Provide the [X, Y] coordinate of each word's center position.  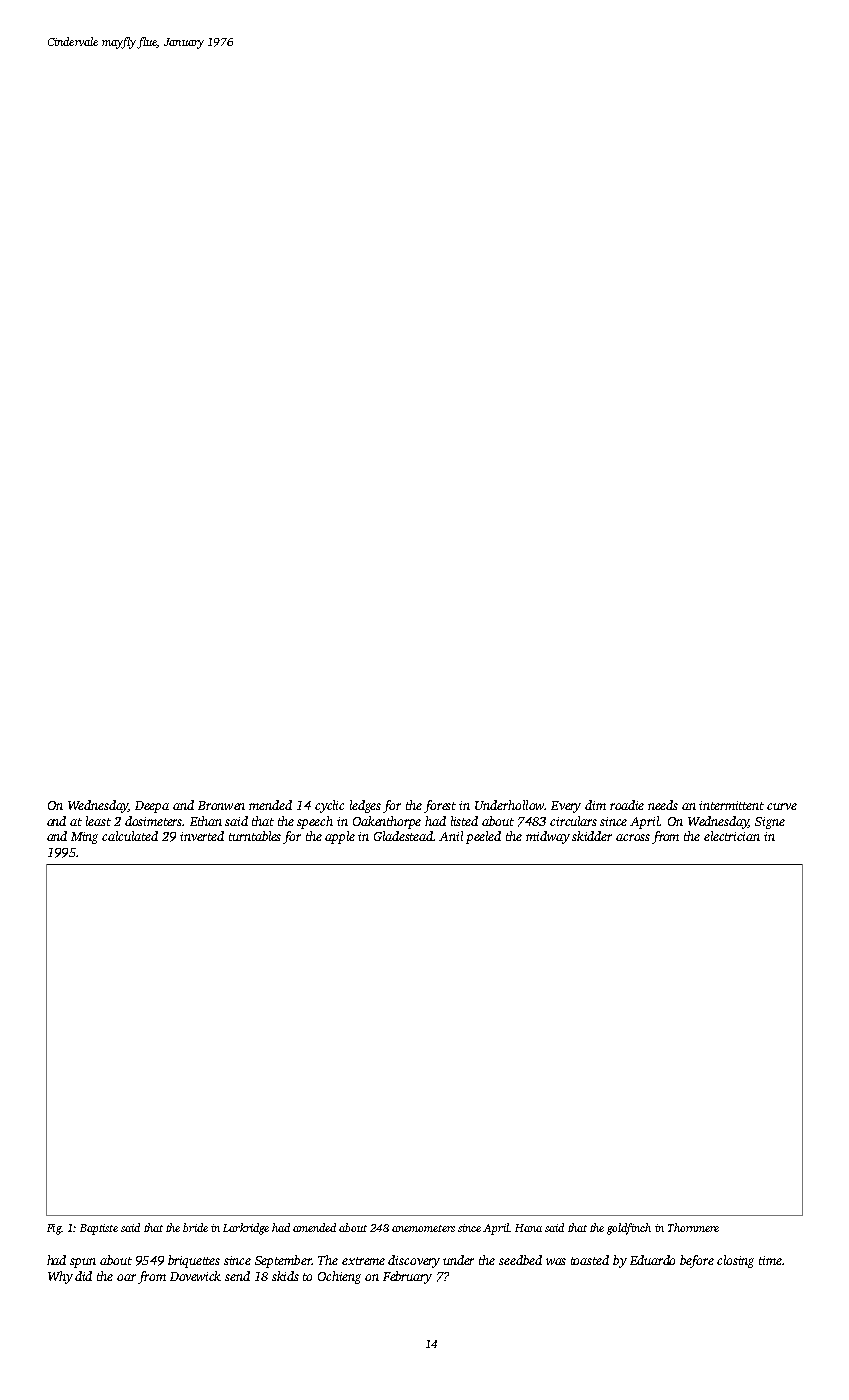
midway [548, 837]
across [633, 837]
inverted [202, 836]
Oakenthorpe [387, 822]
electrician [732, 836]
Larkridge [246, 1229]
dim [595, 805]
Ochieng [339, 1277]
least [98, 821]
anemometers [423, 1228]
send [237, 1276]
